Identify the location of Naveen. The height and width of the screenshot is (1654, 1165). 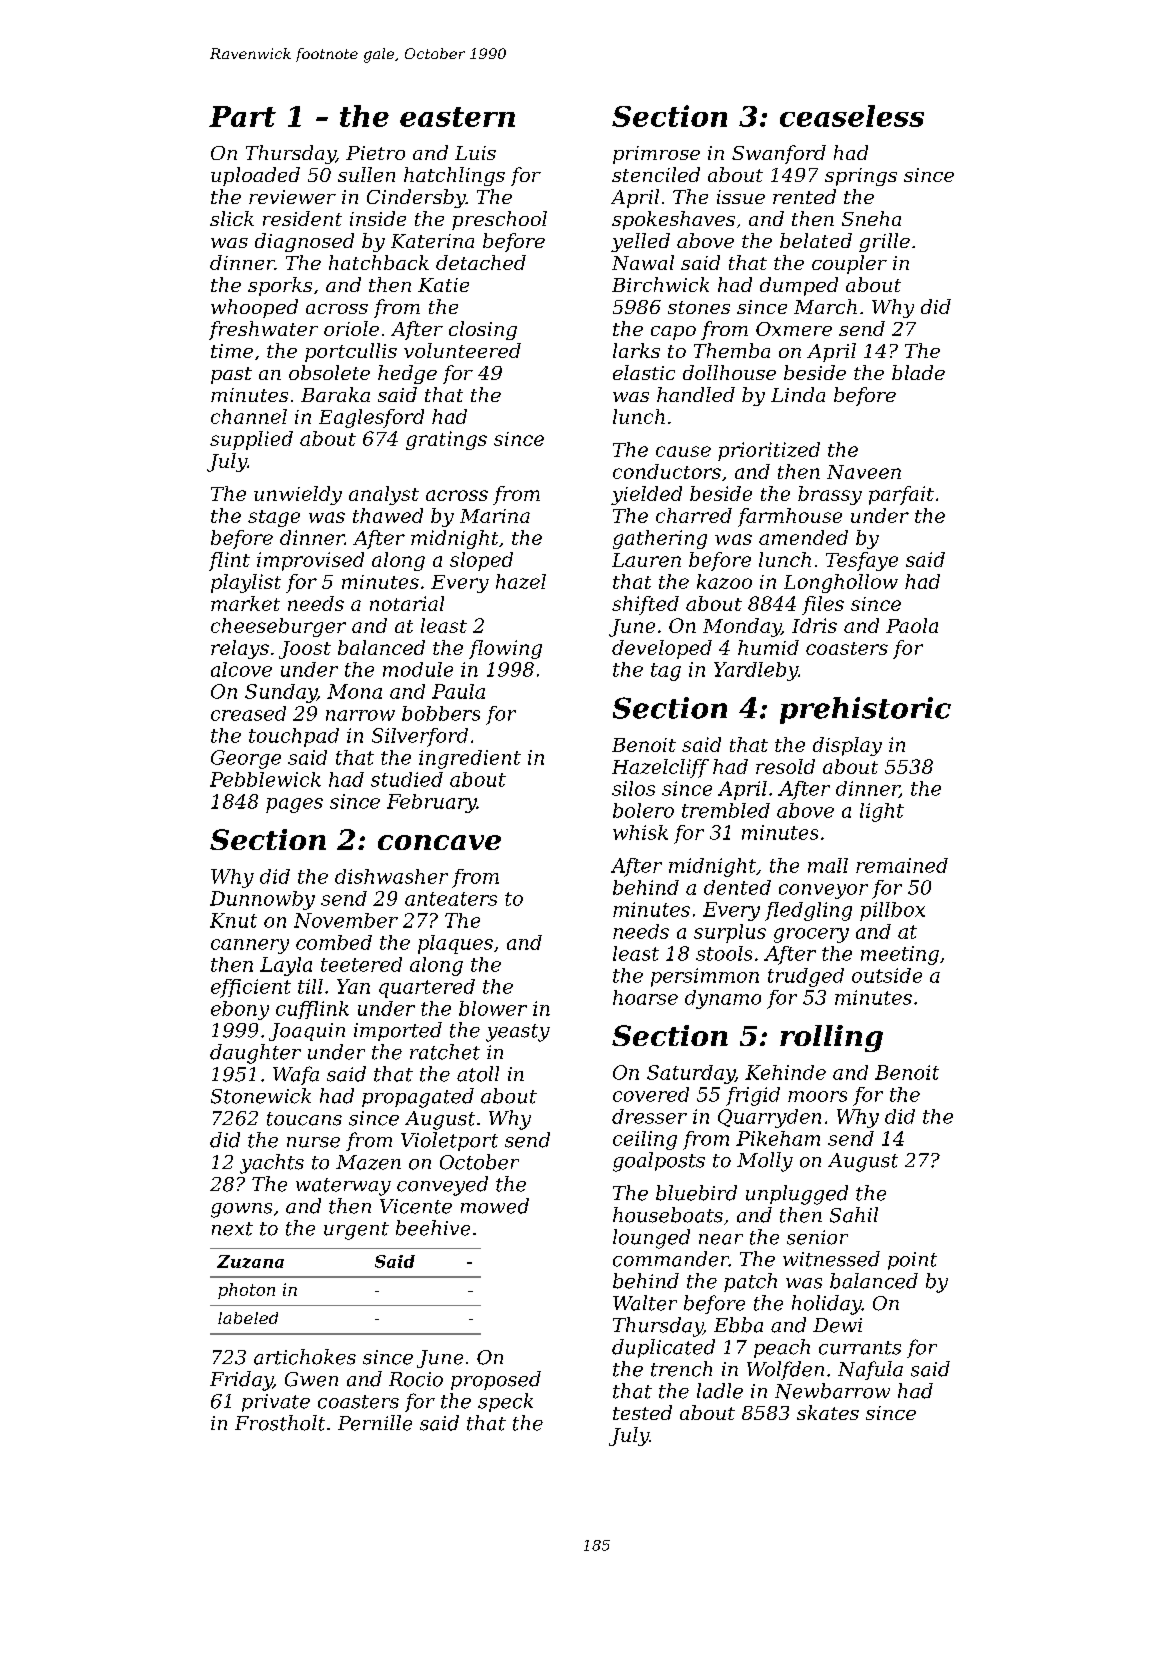
(864, 472).
